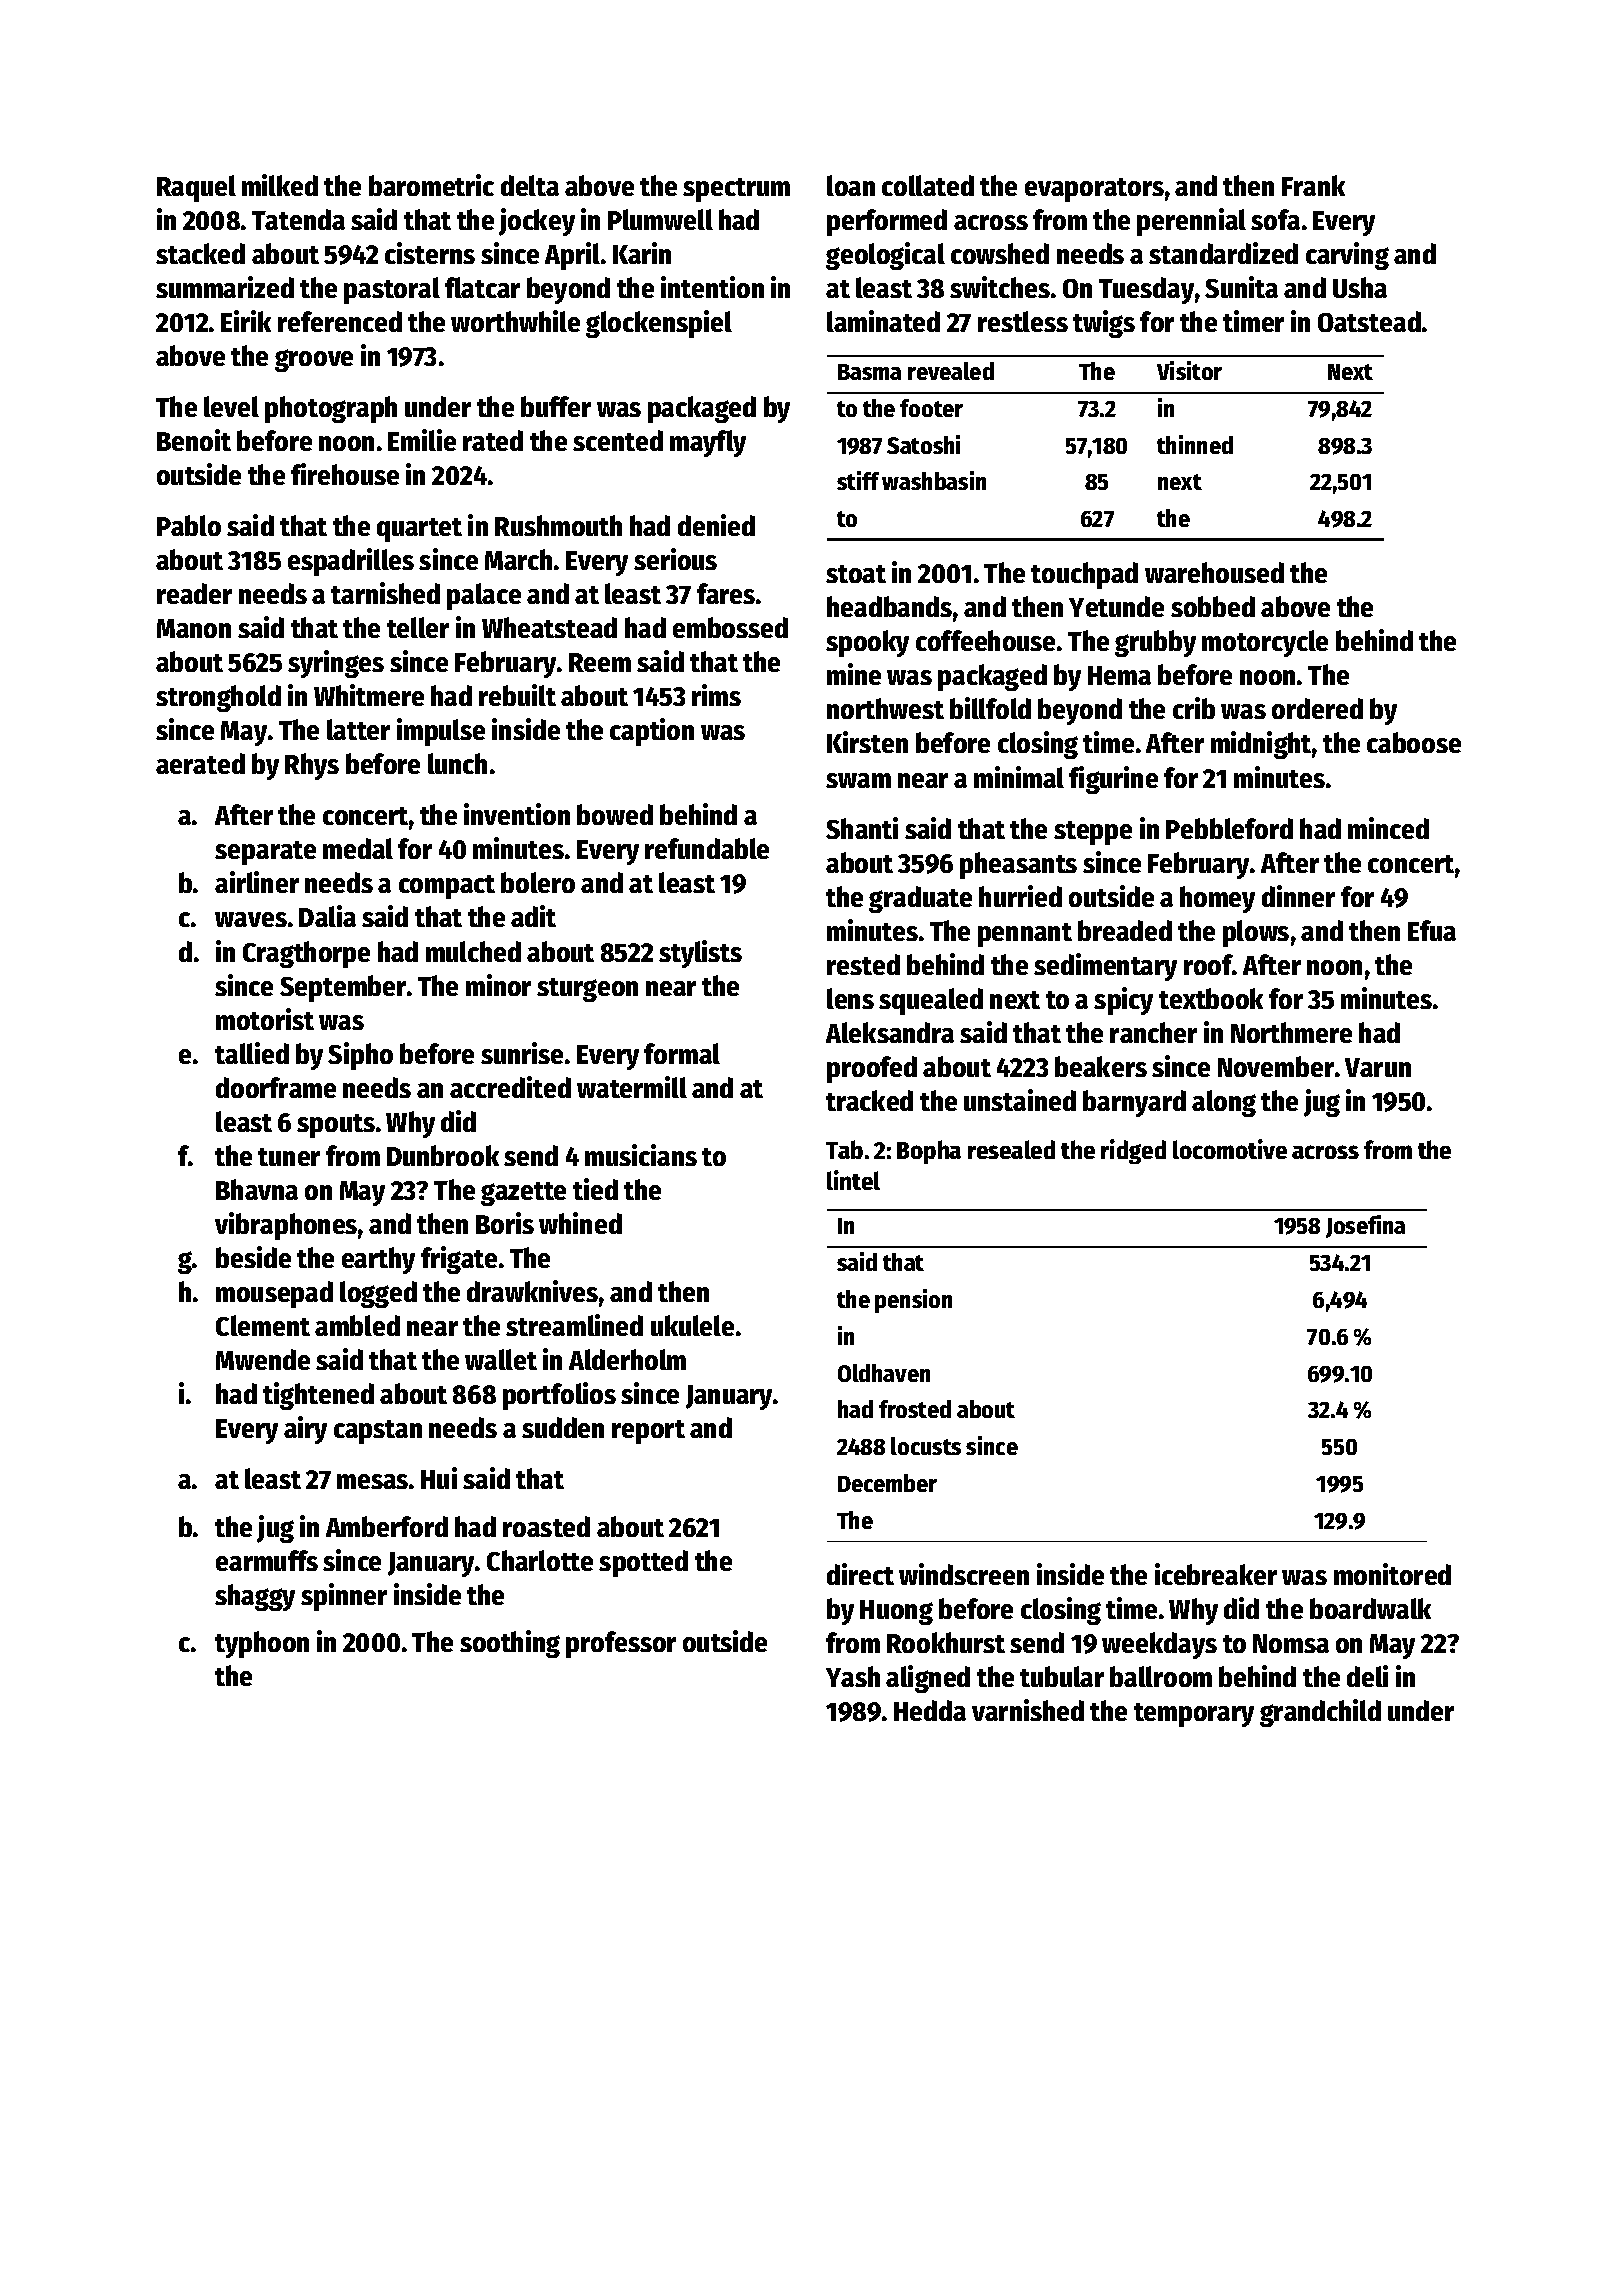 This screenshot has width=1620, height=2292. Describe the element at coordinates (540, 1560) in the screenshot. I see `Charlotte` at that location.
